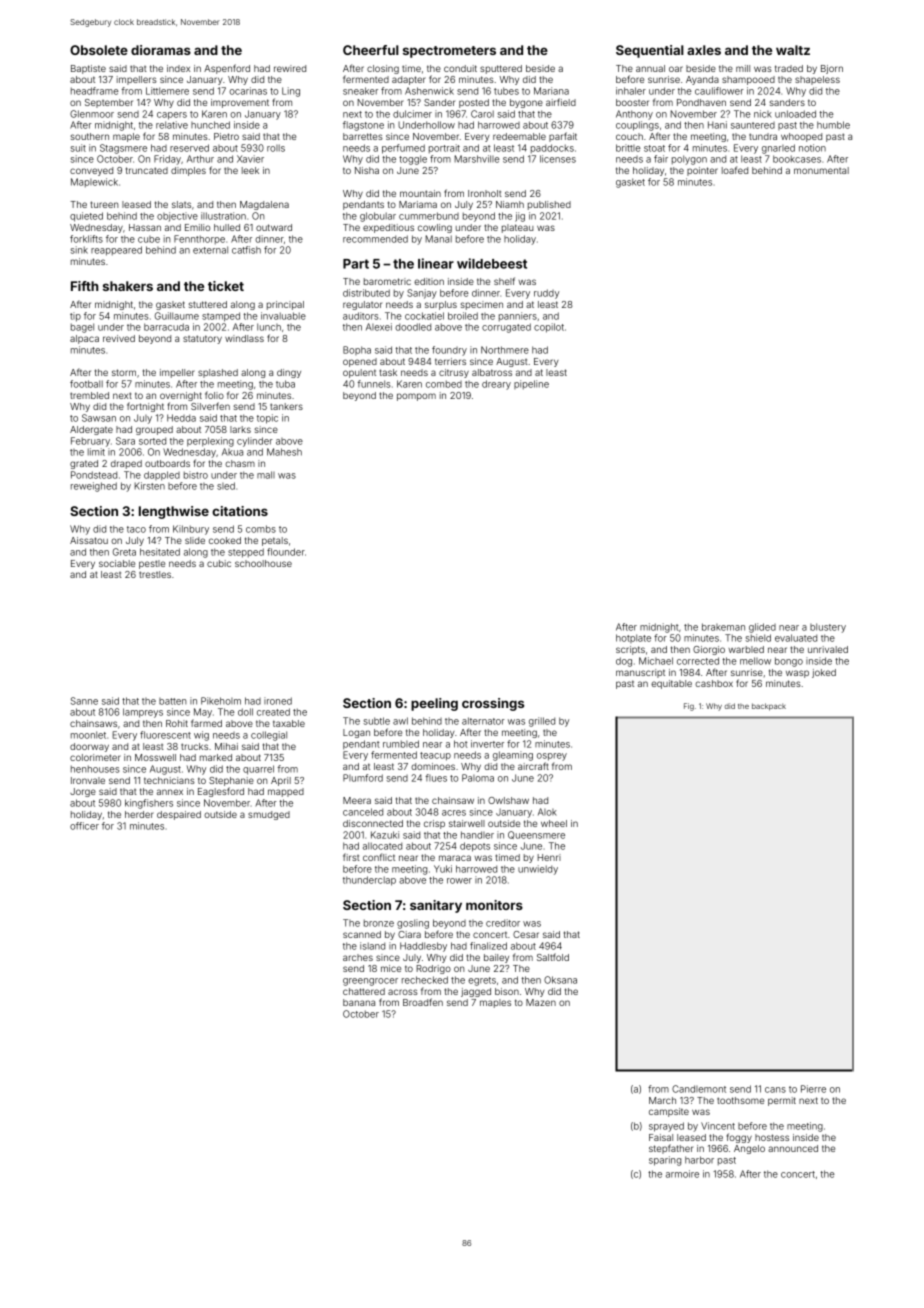  What do you see at coordinates (546, 294) in the page?
I see `ruddy` at bounding box center [546, 294].
